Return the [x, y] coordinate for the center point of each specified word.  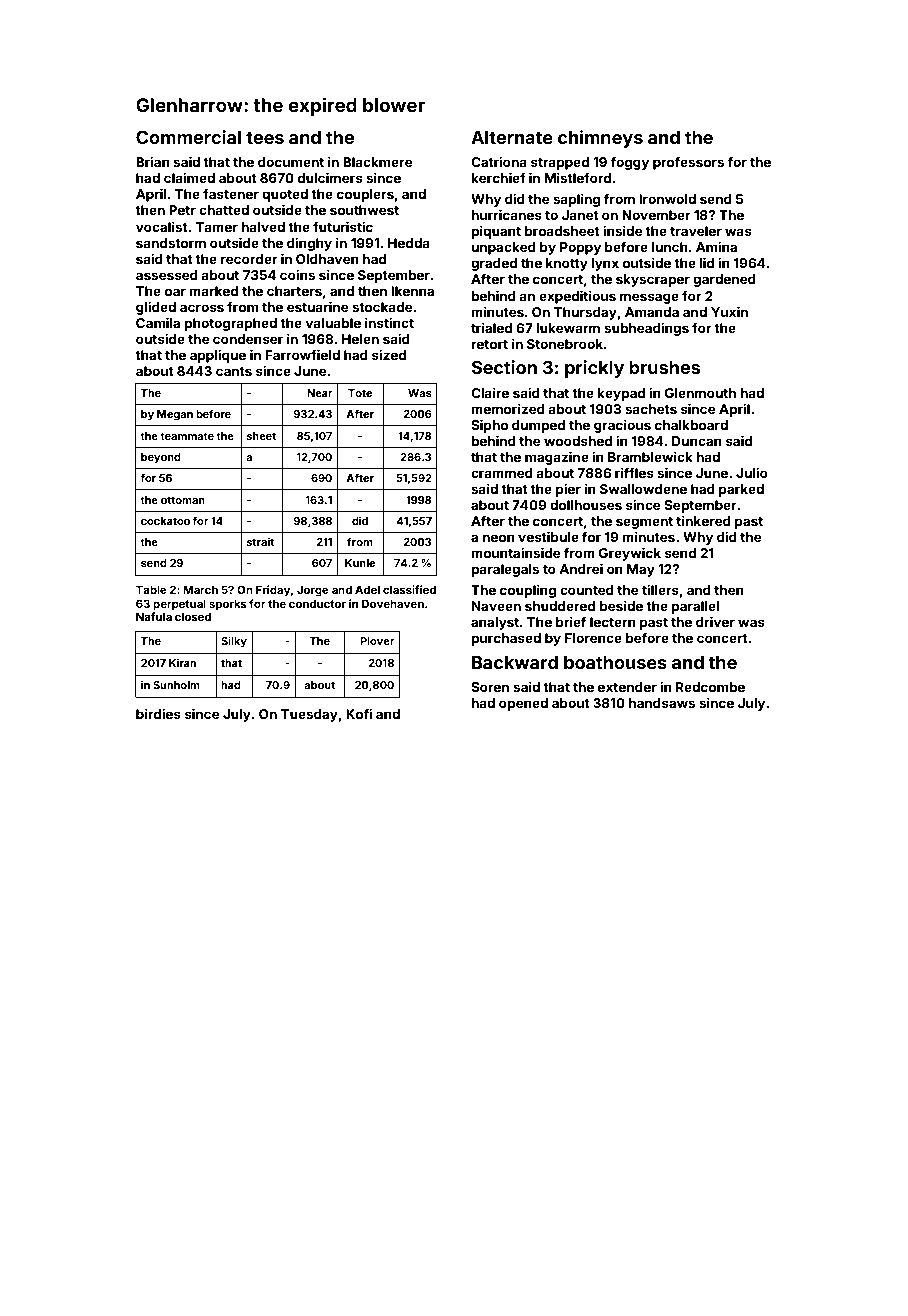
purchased [506, 639]
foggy [629, 163]
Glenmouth [700, 393]
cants [234, 371]
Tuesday [309, 715]
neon [499, 538]
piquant [496, 232]
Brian [153, 161]
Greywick [630, 554]
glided [156, 308]
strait [260, 541]
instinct [389, 322]
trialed [491, 327]
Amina [716, 246]
